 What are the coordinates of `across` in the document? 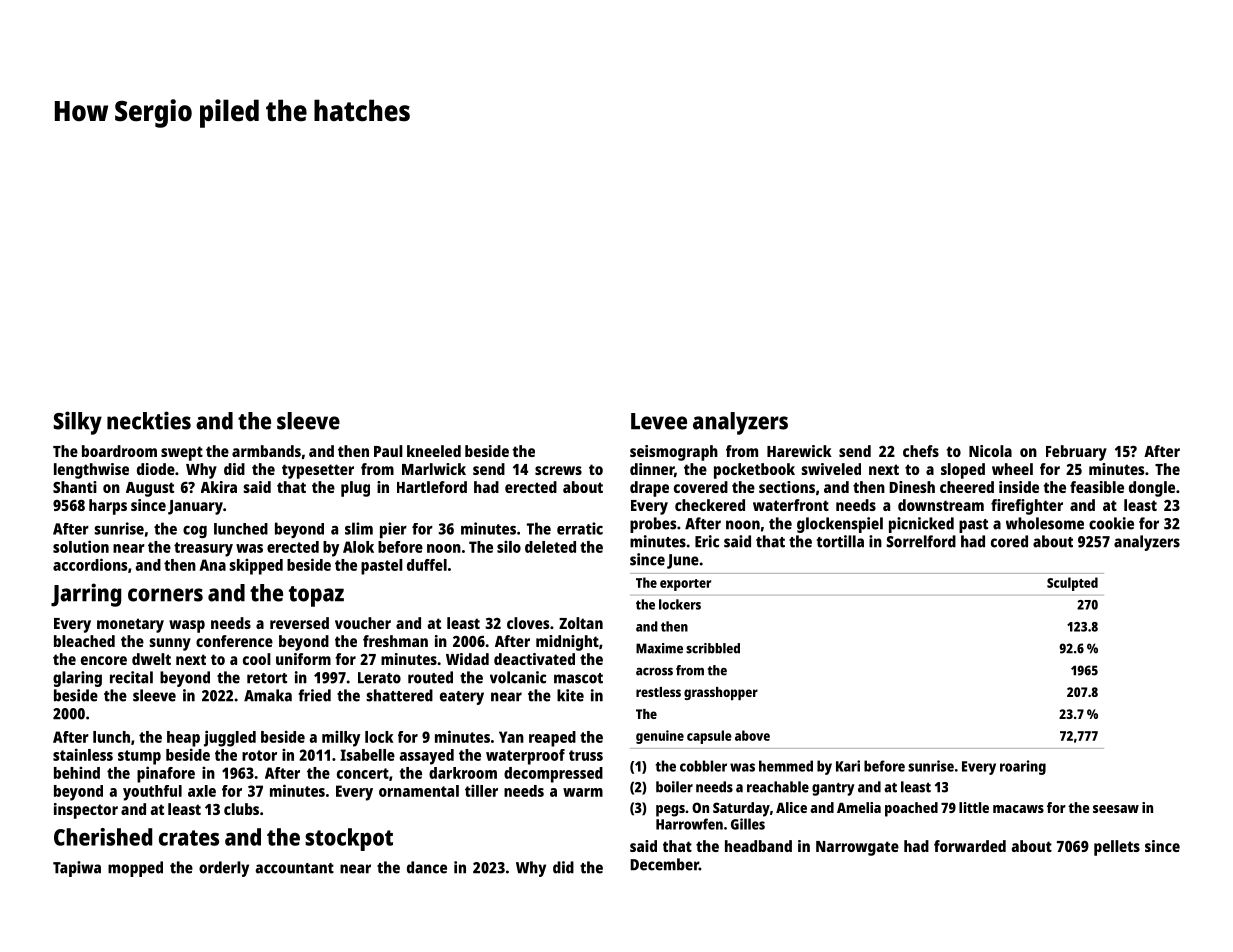 It's located at (654, 671).
